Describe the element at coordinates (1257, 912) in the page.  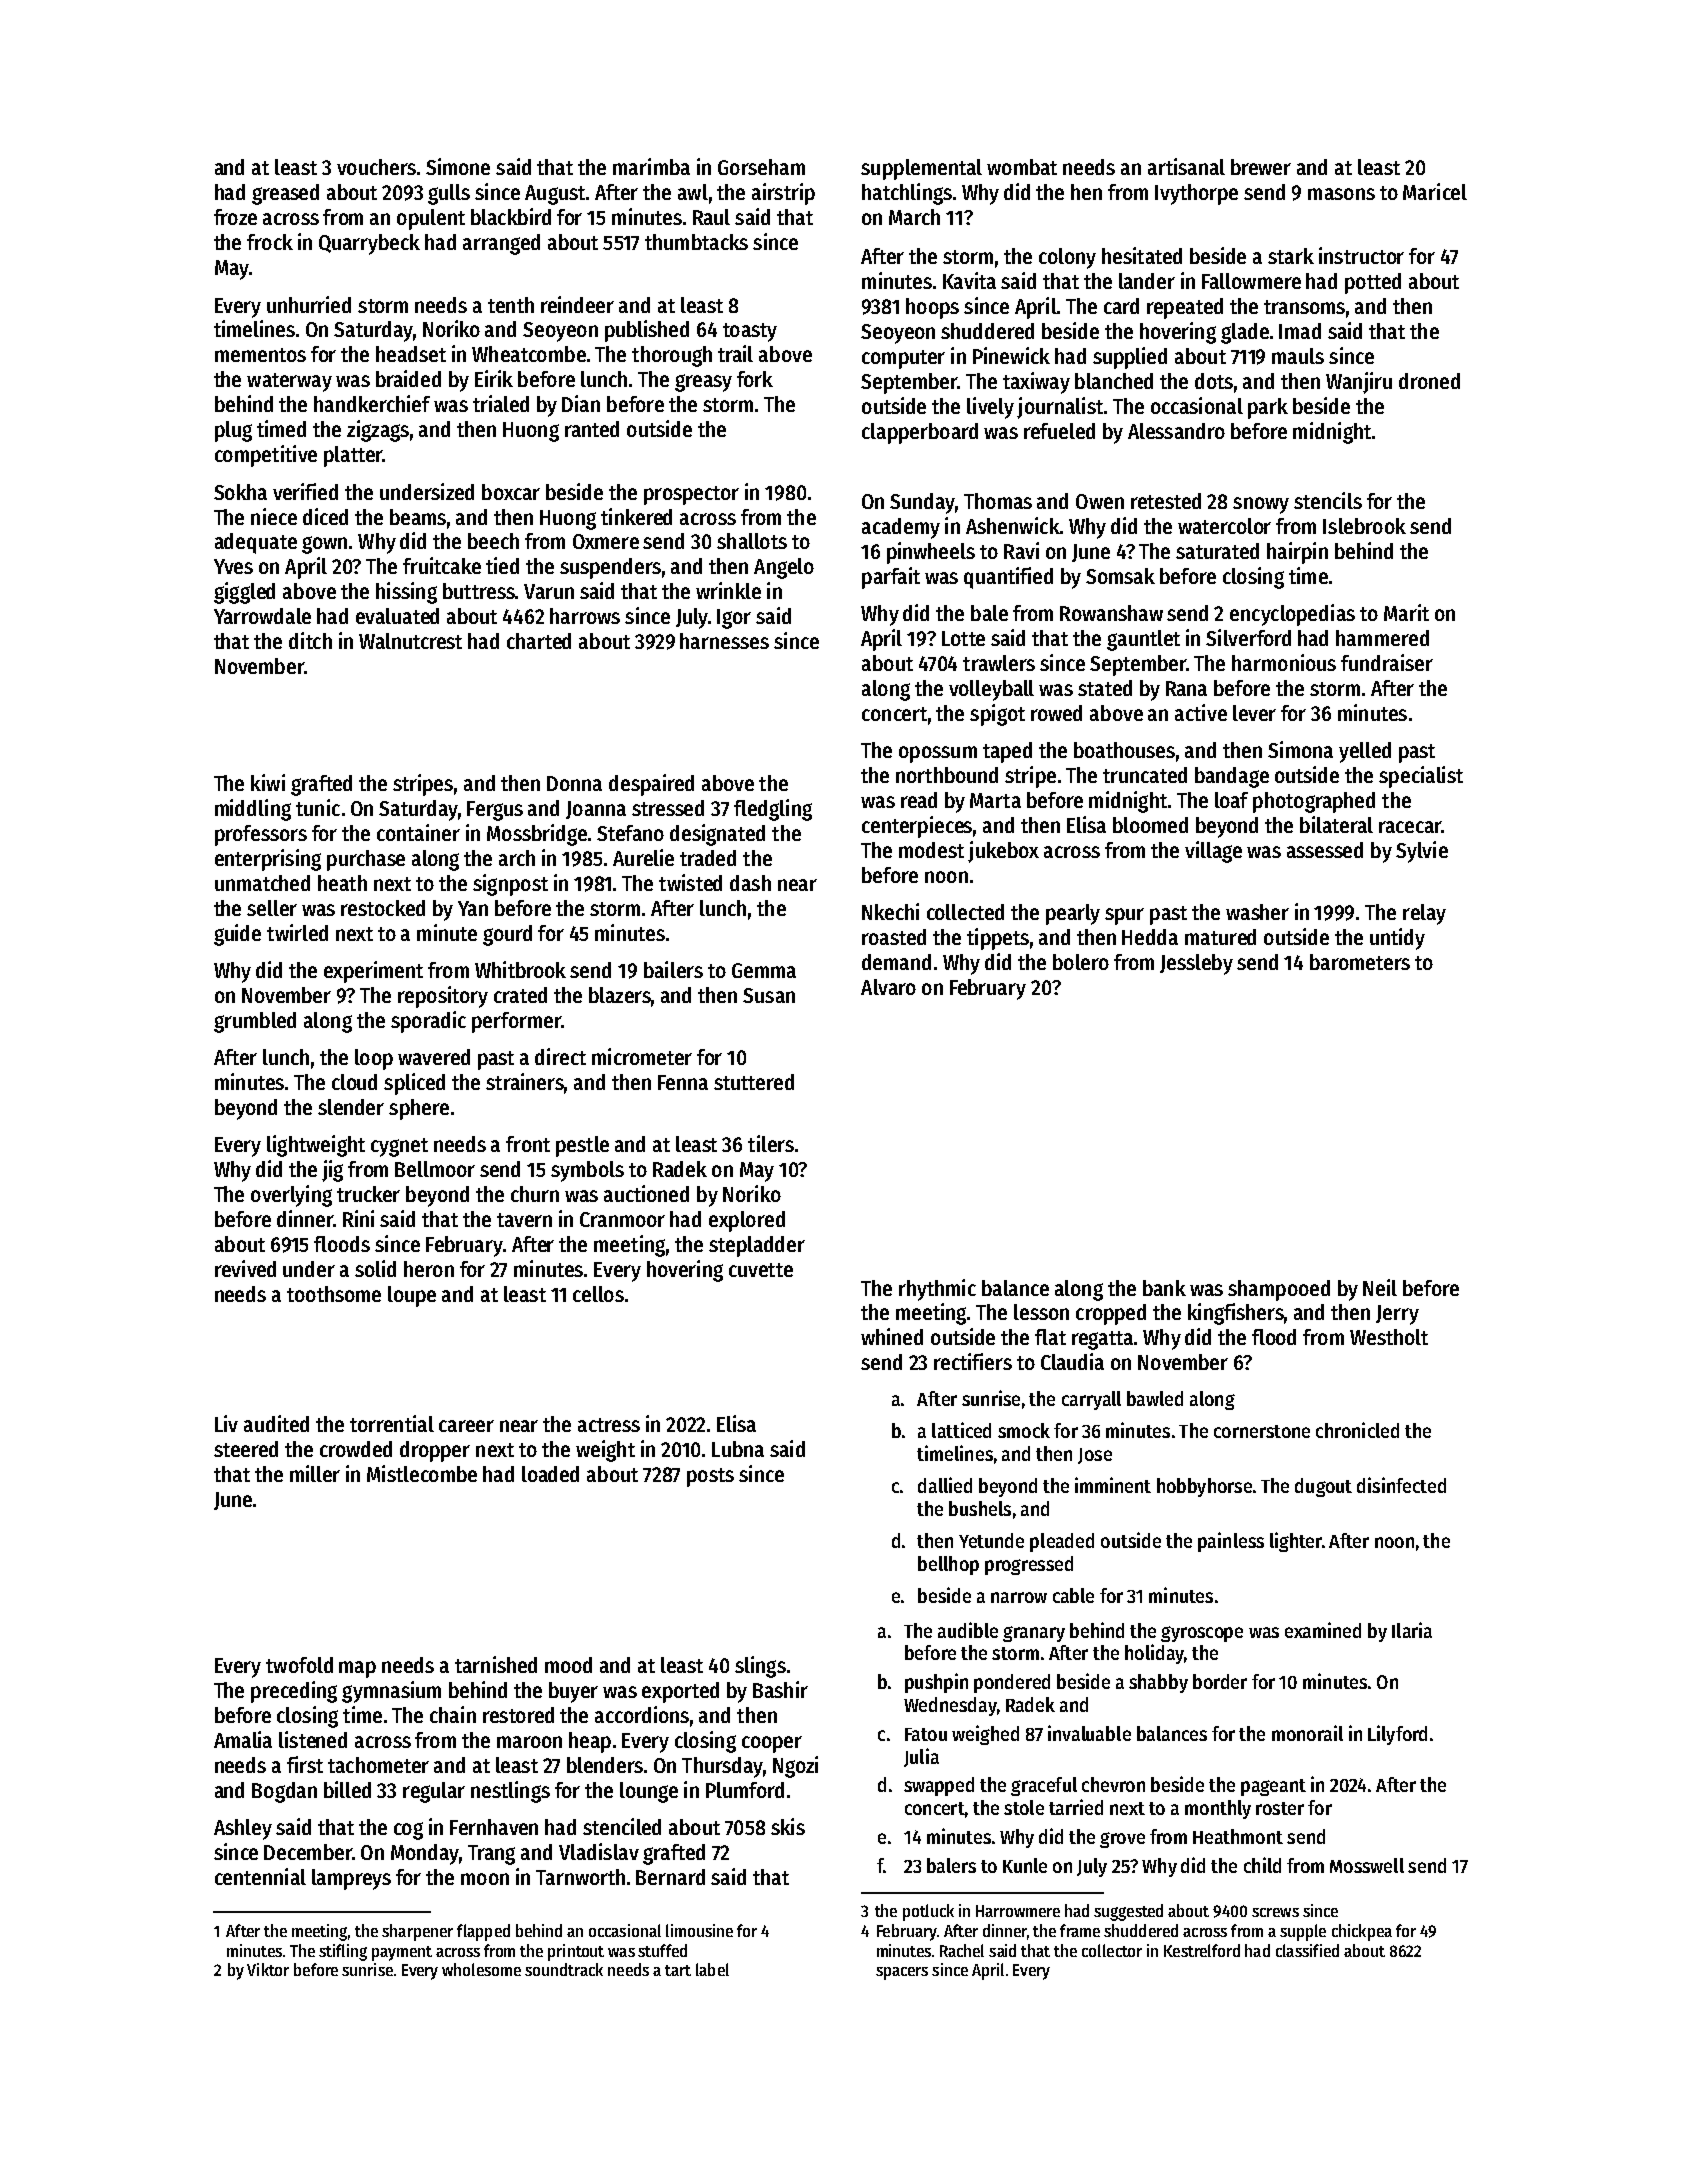
I see `washer` at that location.
